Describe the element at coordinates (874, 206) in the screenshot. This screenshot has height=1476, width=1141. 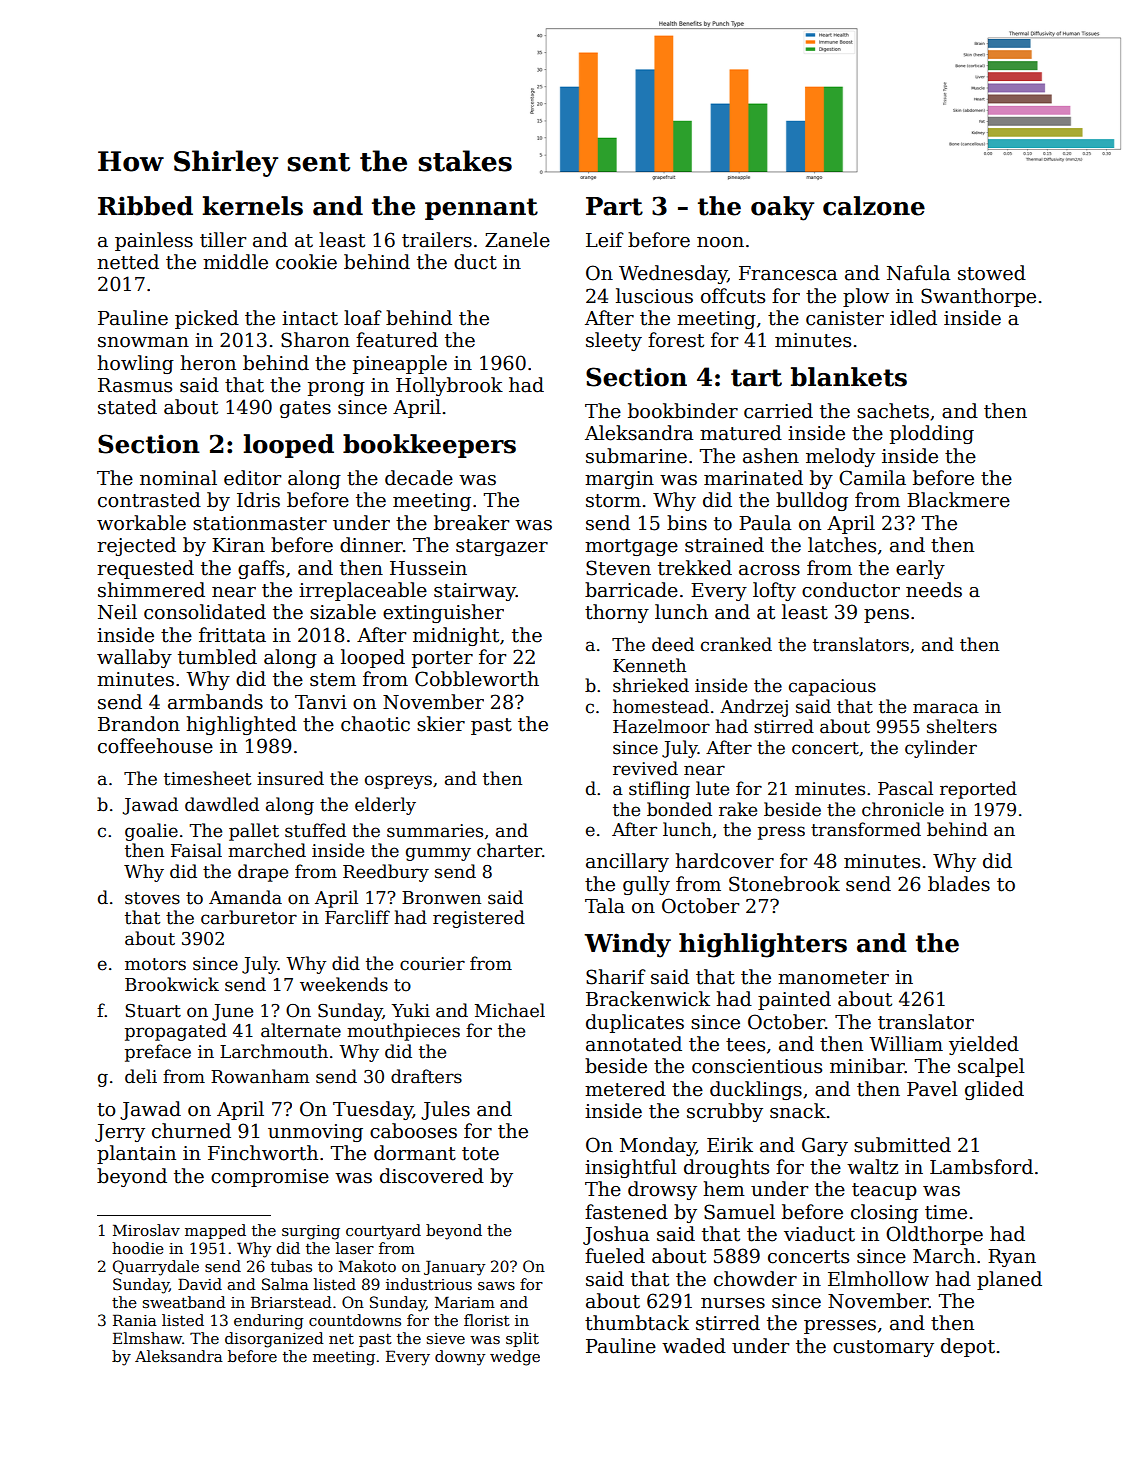
I see `calzone` at that location.
